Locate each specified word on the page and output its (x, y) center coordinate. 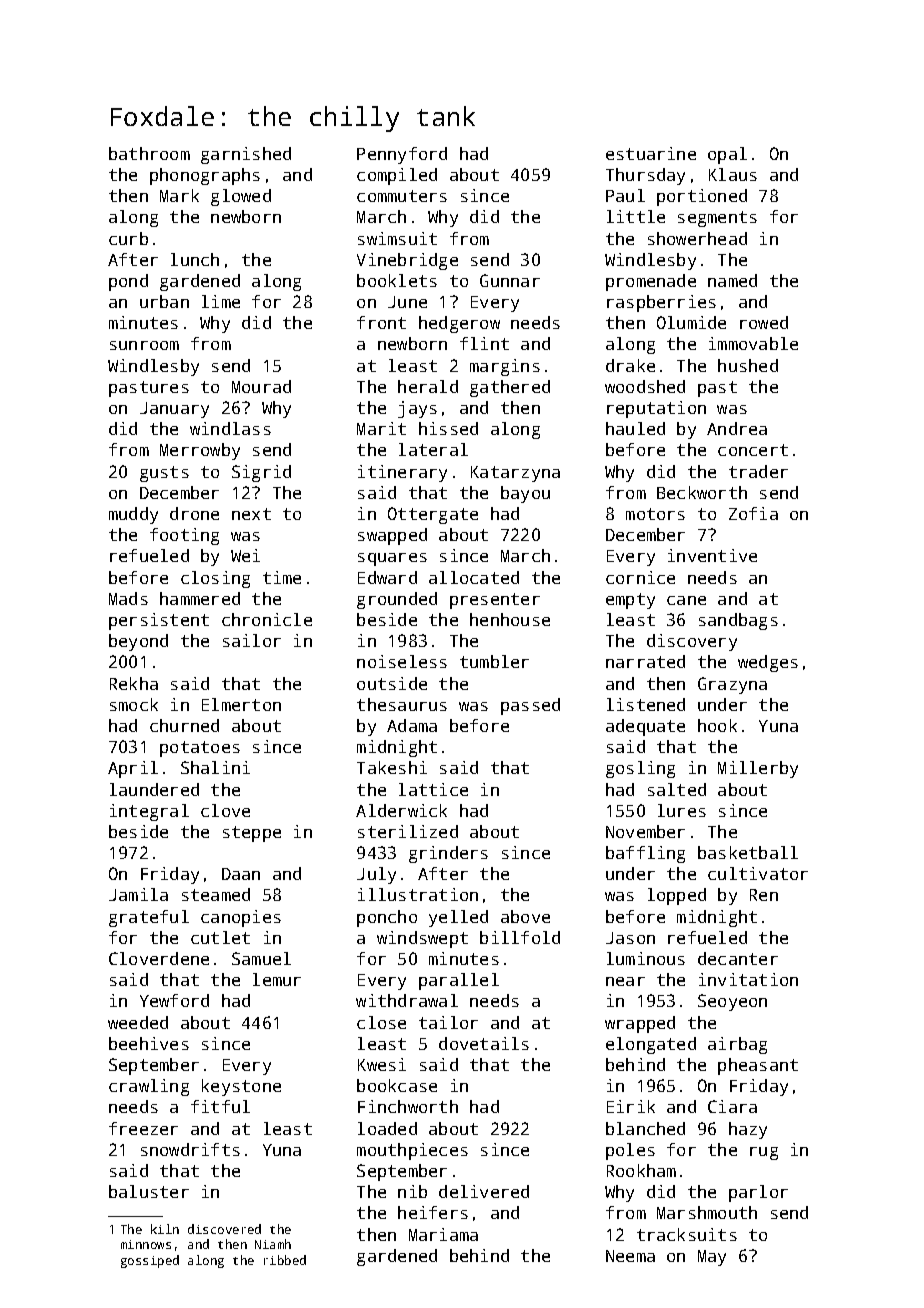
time (282, 577)
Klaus (733, 174)
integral (149, 812)
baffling (645, 854)
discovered (224, 1229)
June (407, 302)
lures (682, 810)
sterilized (408, 831)
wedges (768, 663)
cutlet (220, 937)
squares (392, 559)
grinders (448, 854)
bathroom (149, 153)
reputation (656, 409)
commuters (402, 196)
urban (164, 301)
